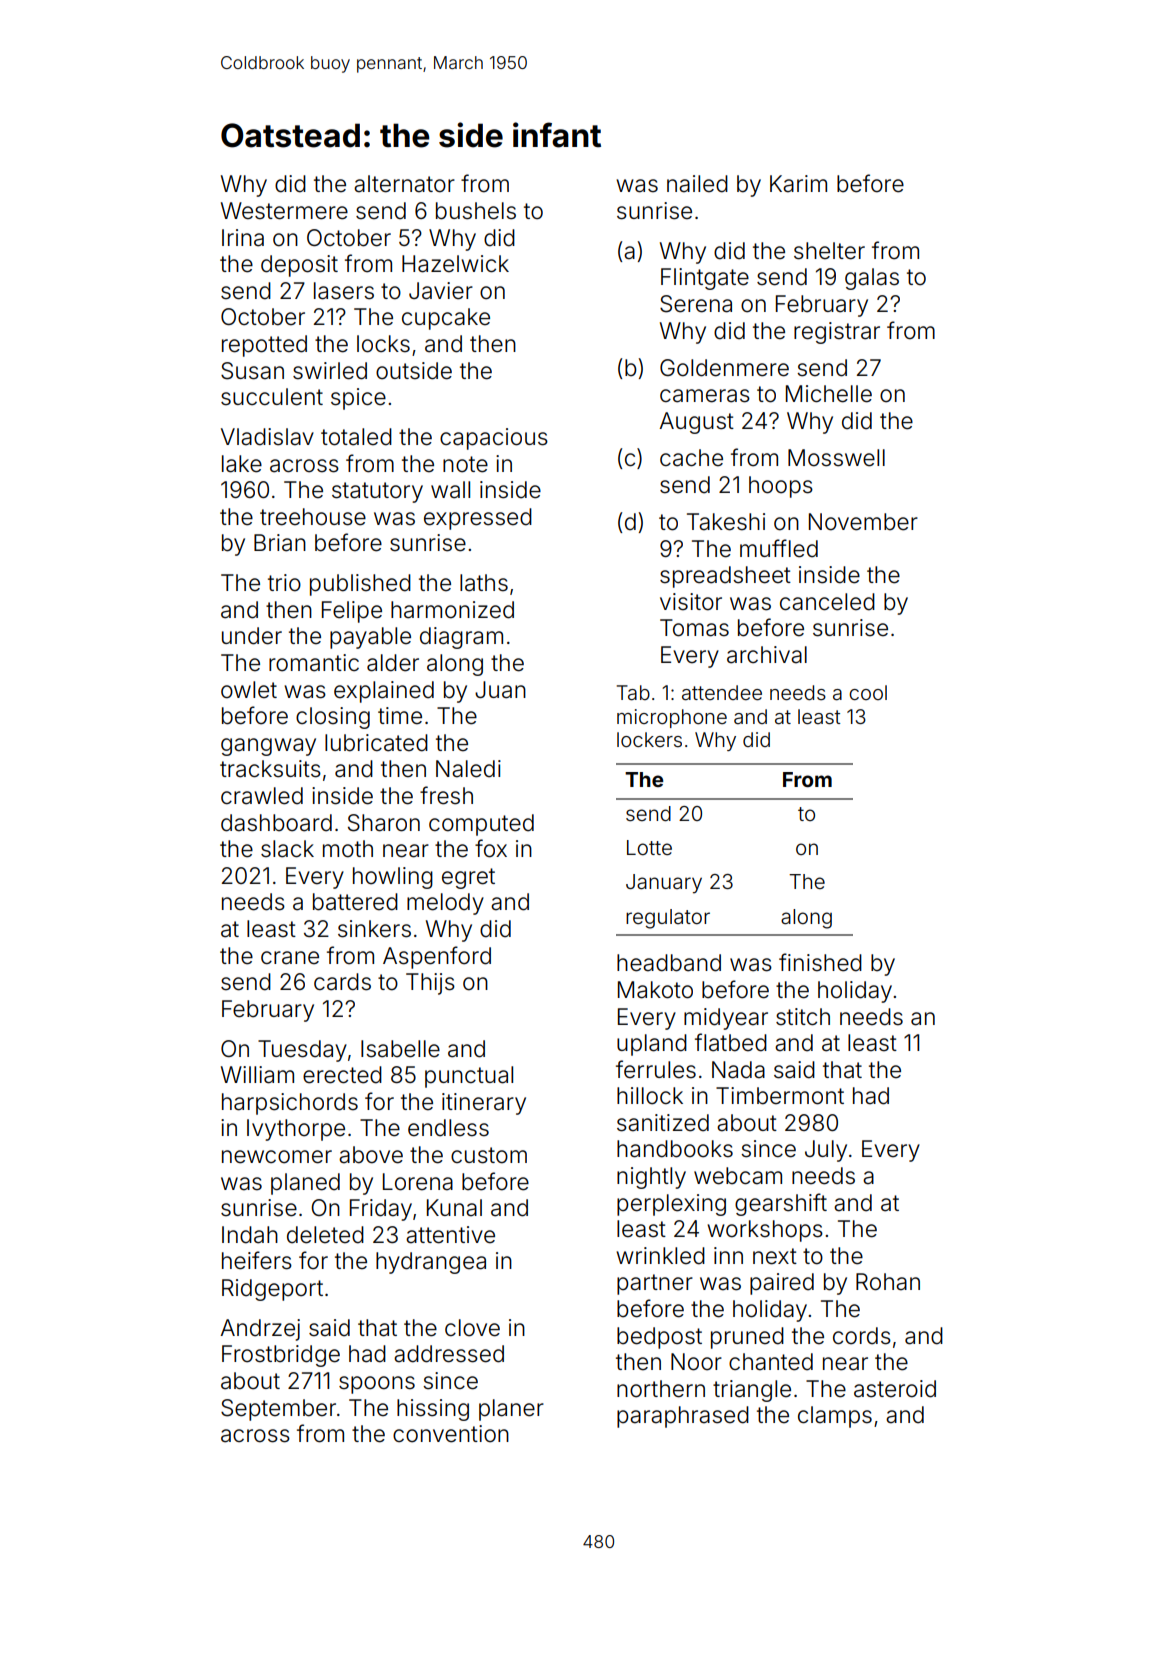 The image size is (1165, 1654). Describe the element at coordinates (430, 984) in the screenshot. I see `Thijs` at that location.
